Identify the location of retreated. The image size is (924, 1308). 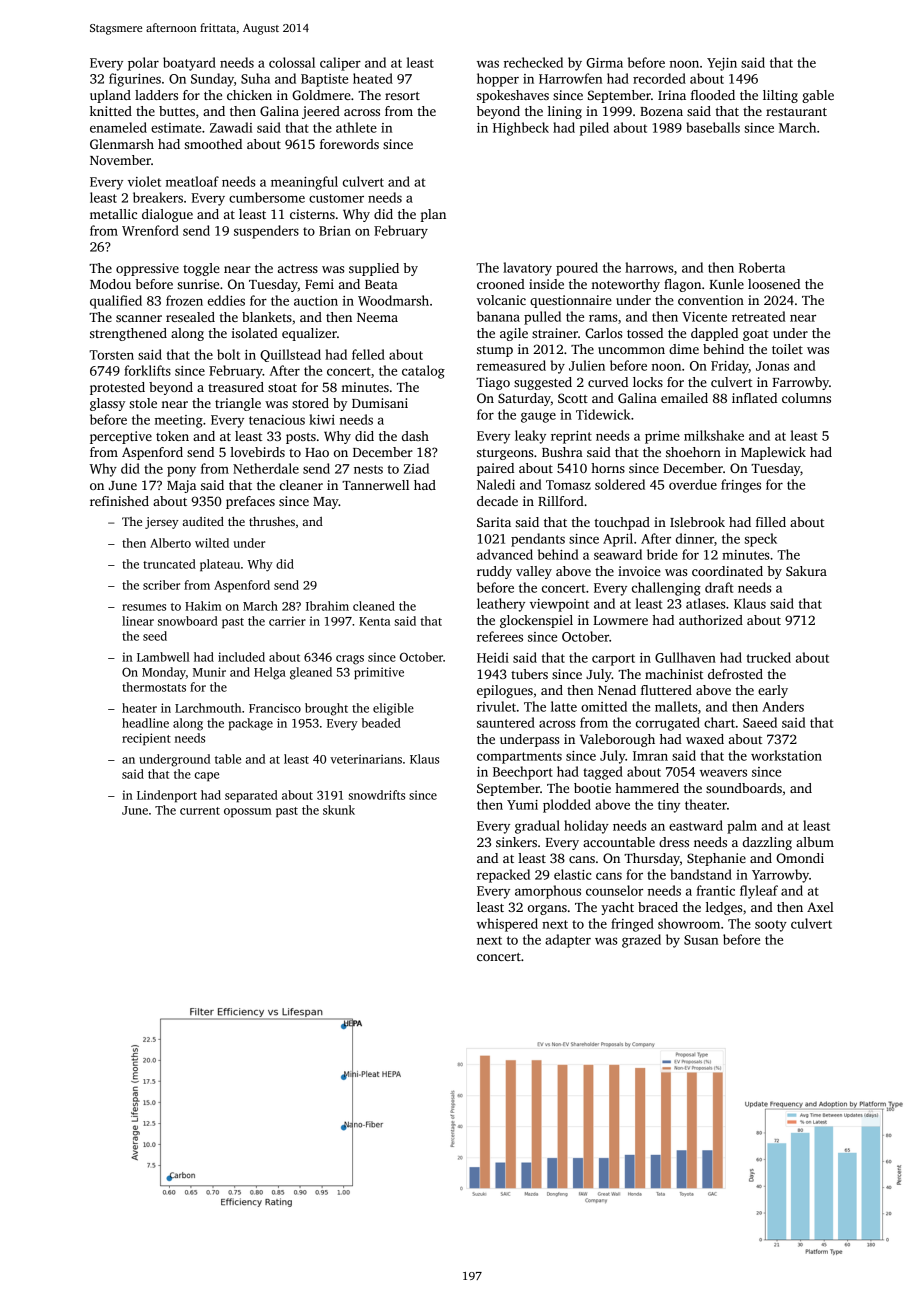
(758, 316).
